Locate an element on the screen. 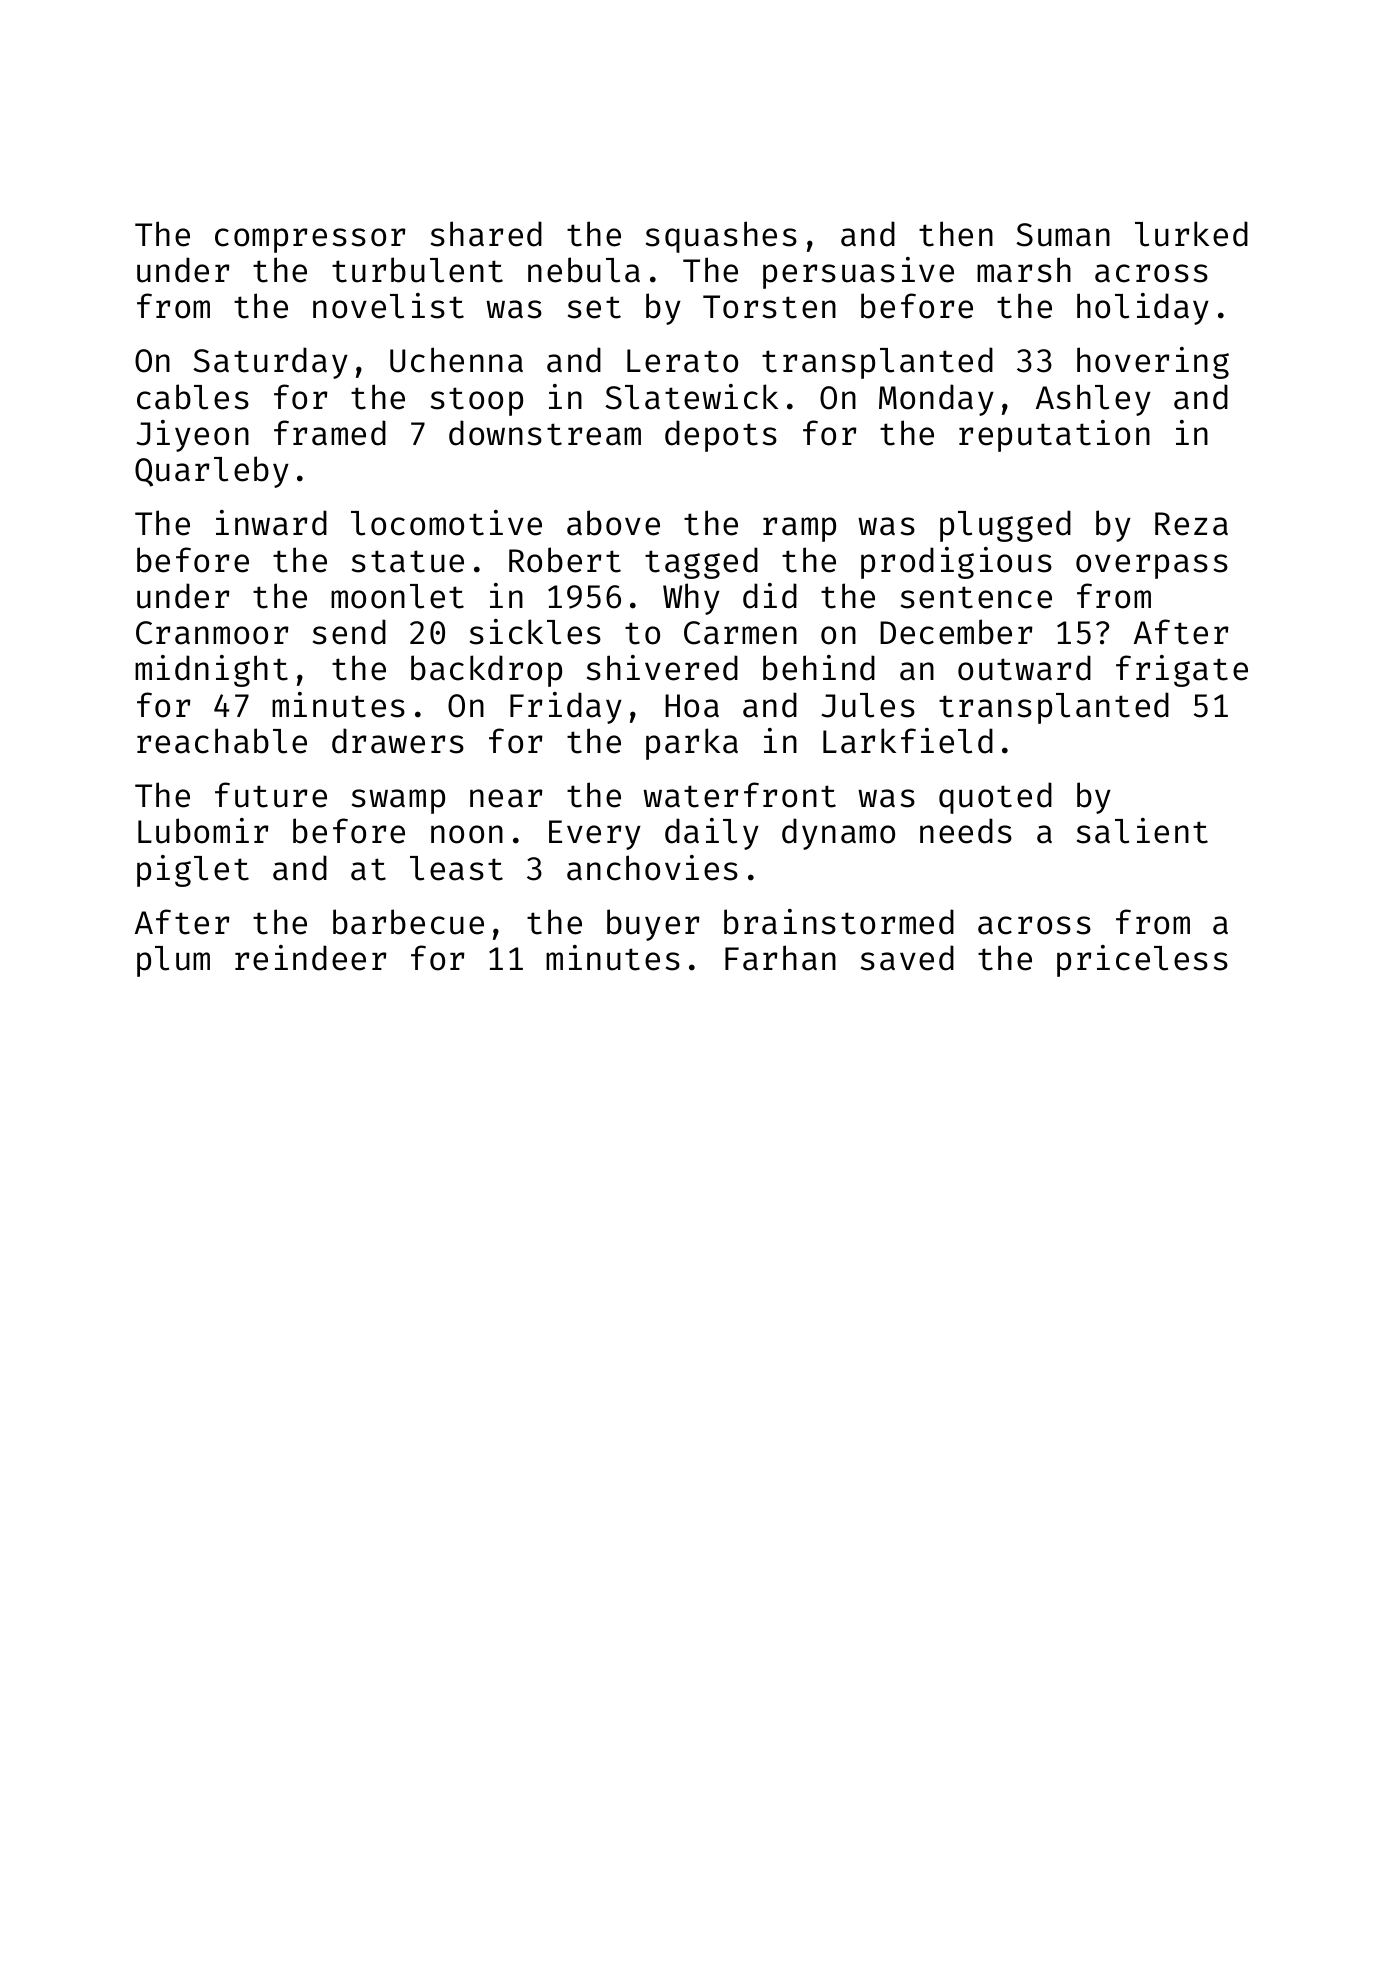 The height and width of the screenshot is (1969, 1386). sentence is located at coordinates (976, 597).
